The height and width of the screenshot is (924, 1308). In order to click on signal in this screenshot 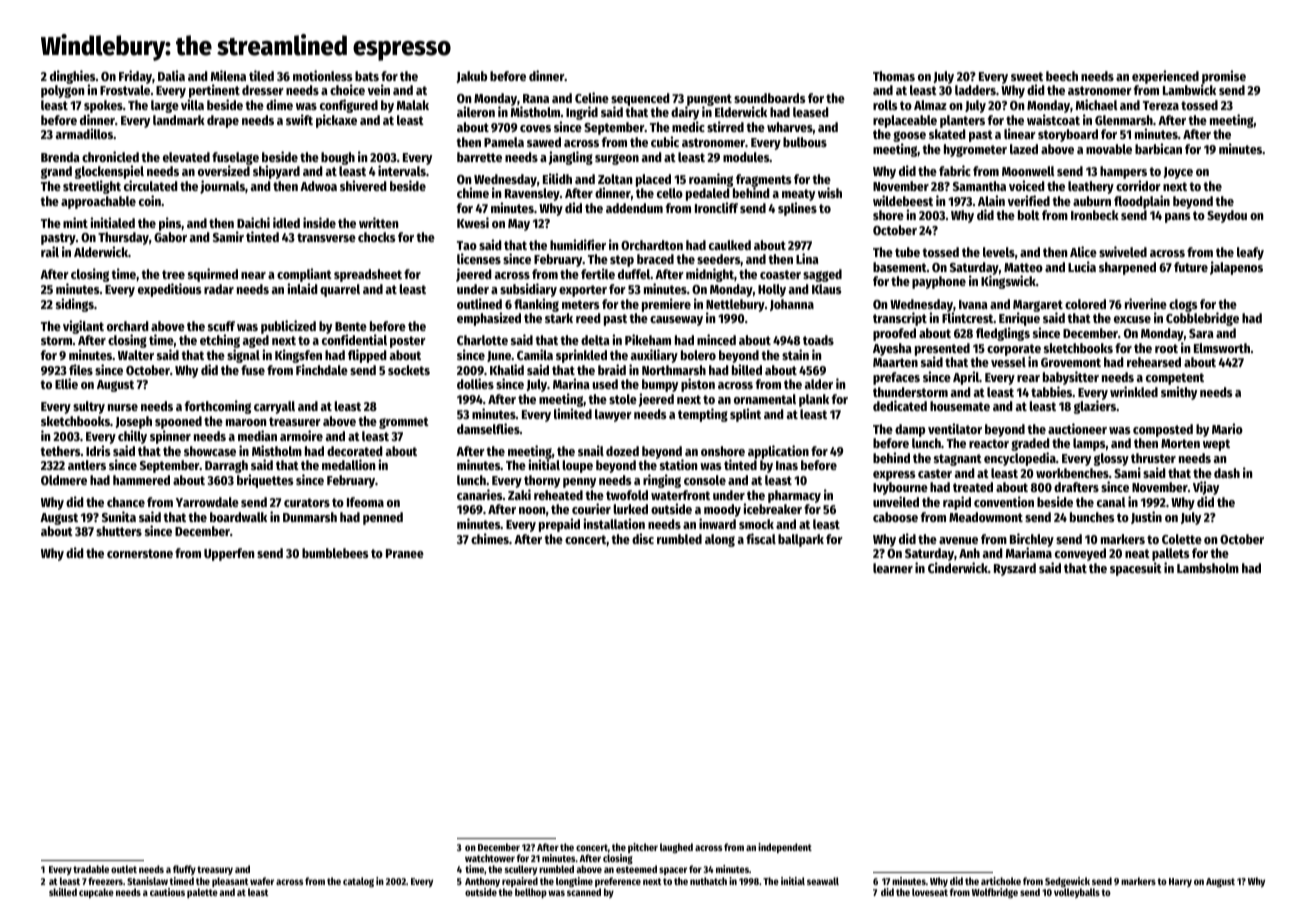, I will do `click(243, 356)`.
